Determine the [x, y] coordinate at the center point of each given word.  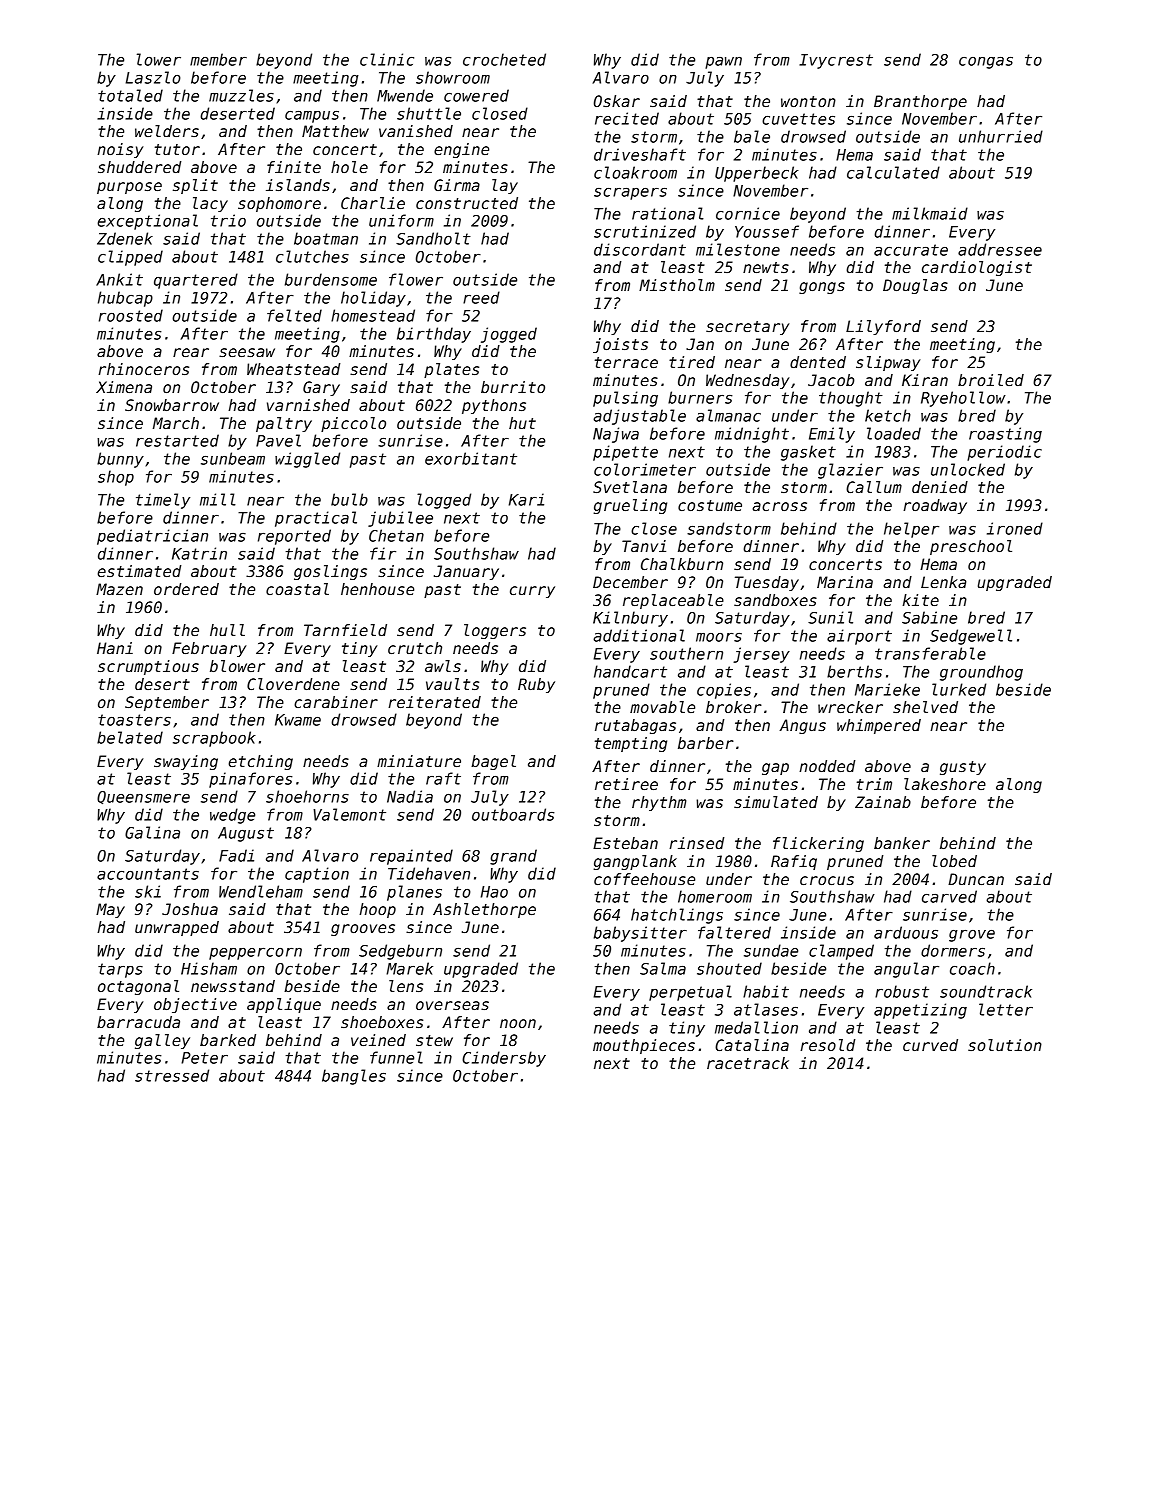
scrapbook [214, 739]
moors [719, 637]
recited [627, 118]
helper [911, 530]
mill [218, 499]
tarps [120, 970]
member [218, 59]
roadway [935, 506]
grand [513, 857]
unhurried [1001, 136]
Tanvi [644, 546]
